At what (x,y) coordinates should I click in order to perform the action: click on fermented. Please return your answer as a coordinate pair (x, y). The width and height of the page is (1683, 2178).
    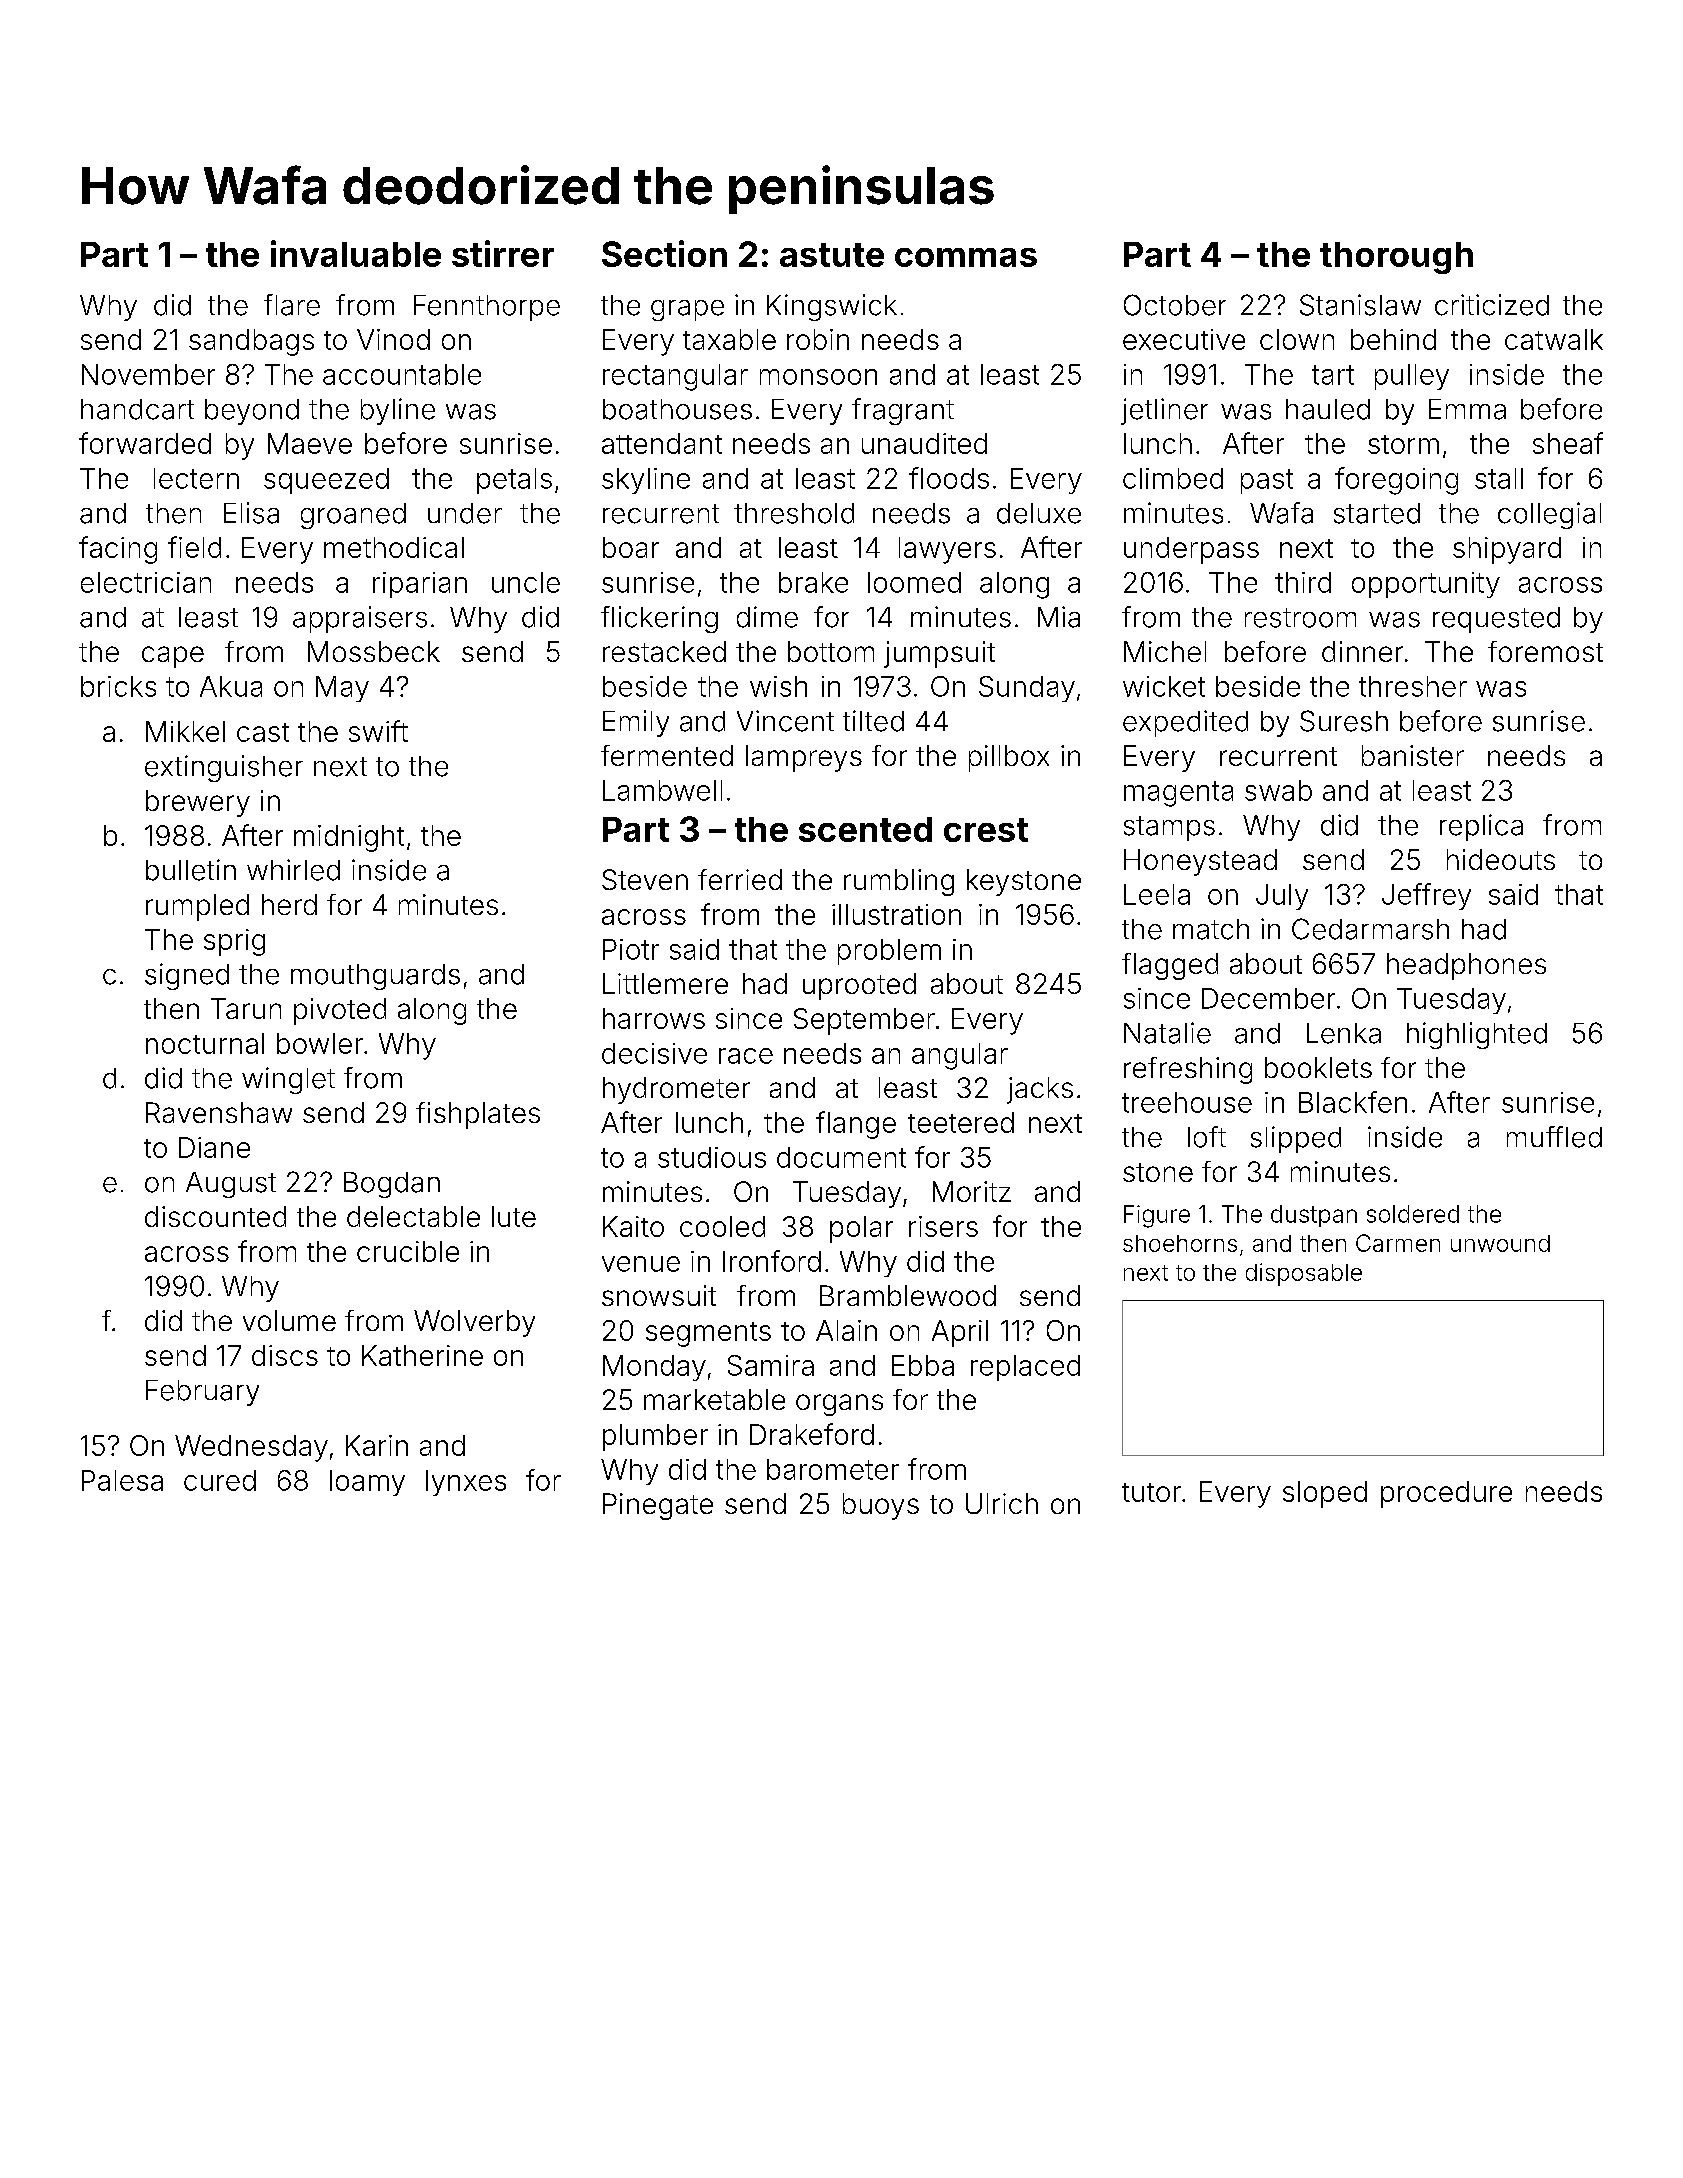
    Looking at the image, I should click on (667, 755).
